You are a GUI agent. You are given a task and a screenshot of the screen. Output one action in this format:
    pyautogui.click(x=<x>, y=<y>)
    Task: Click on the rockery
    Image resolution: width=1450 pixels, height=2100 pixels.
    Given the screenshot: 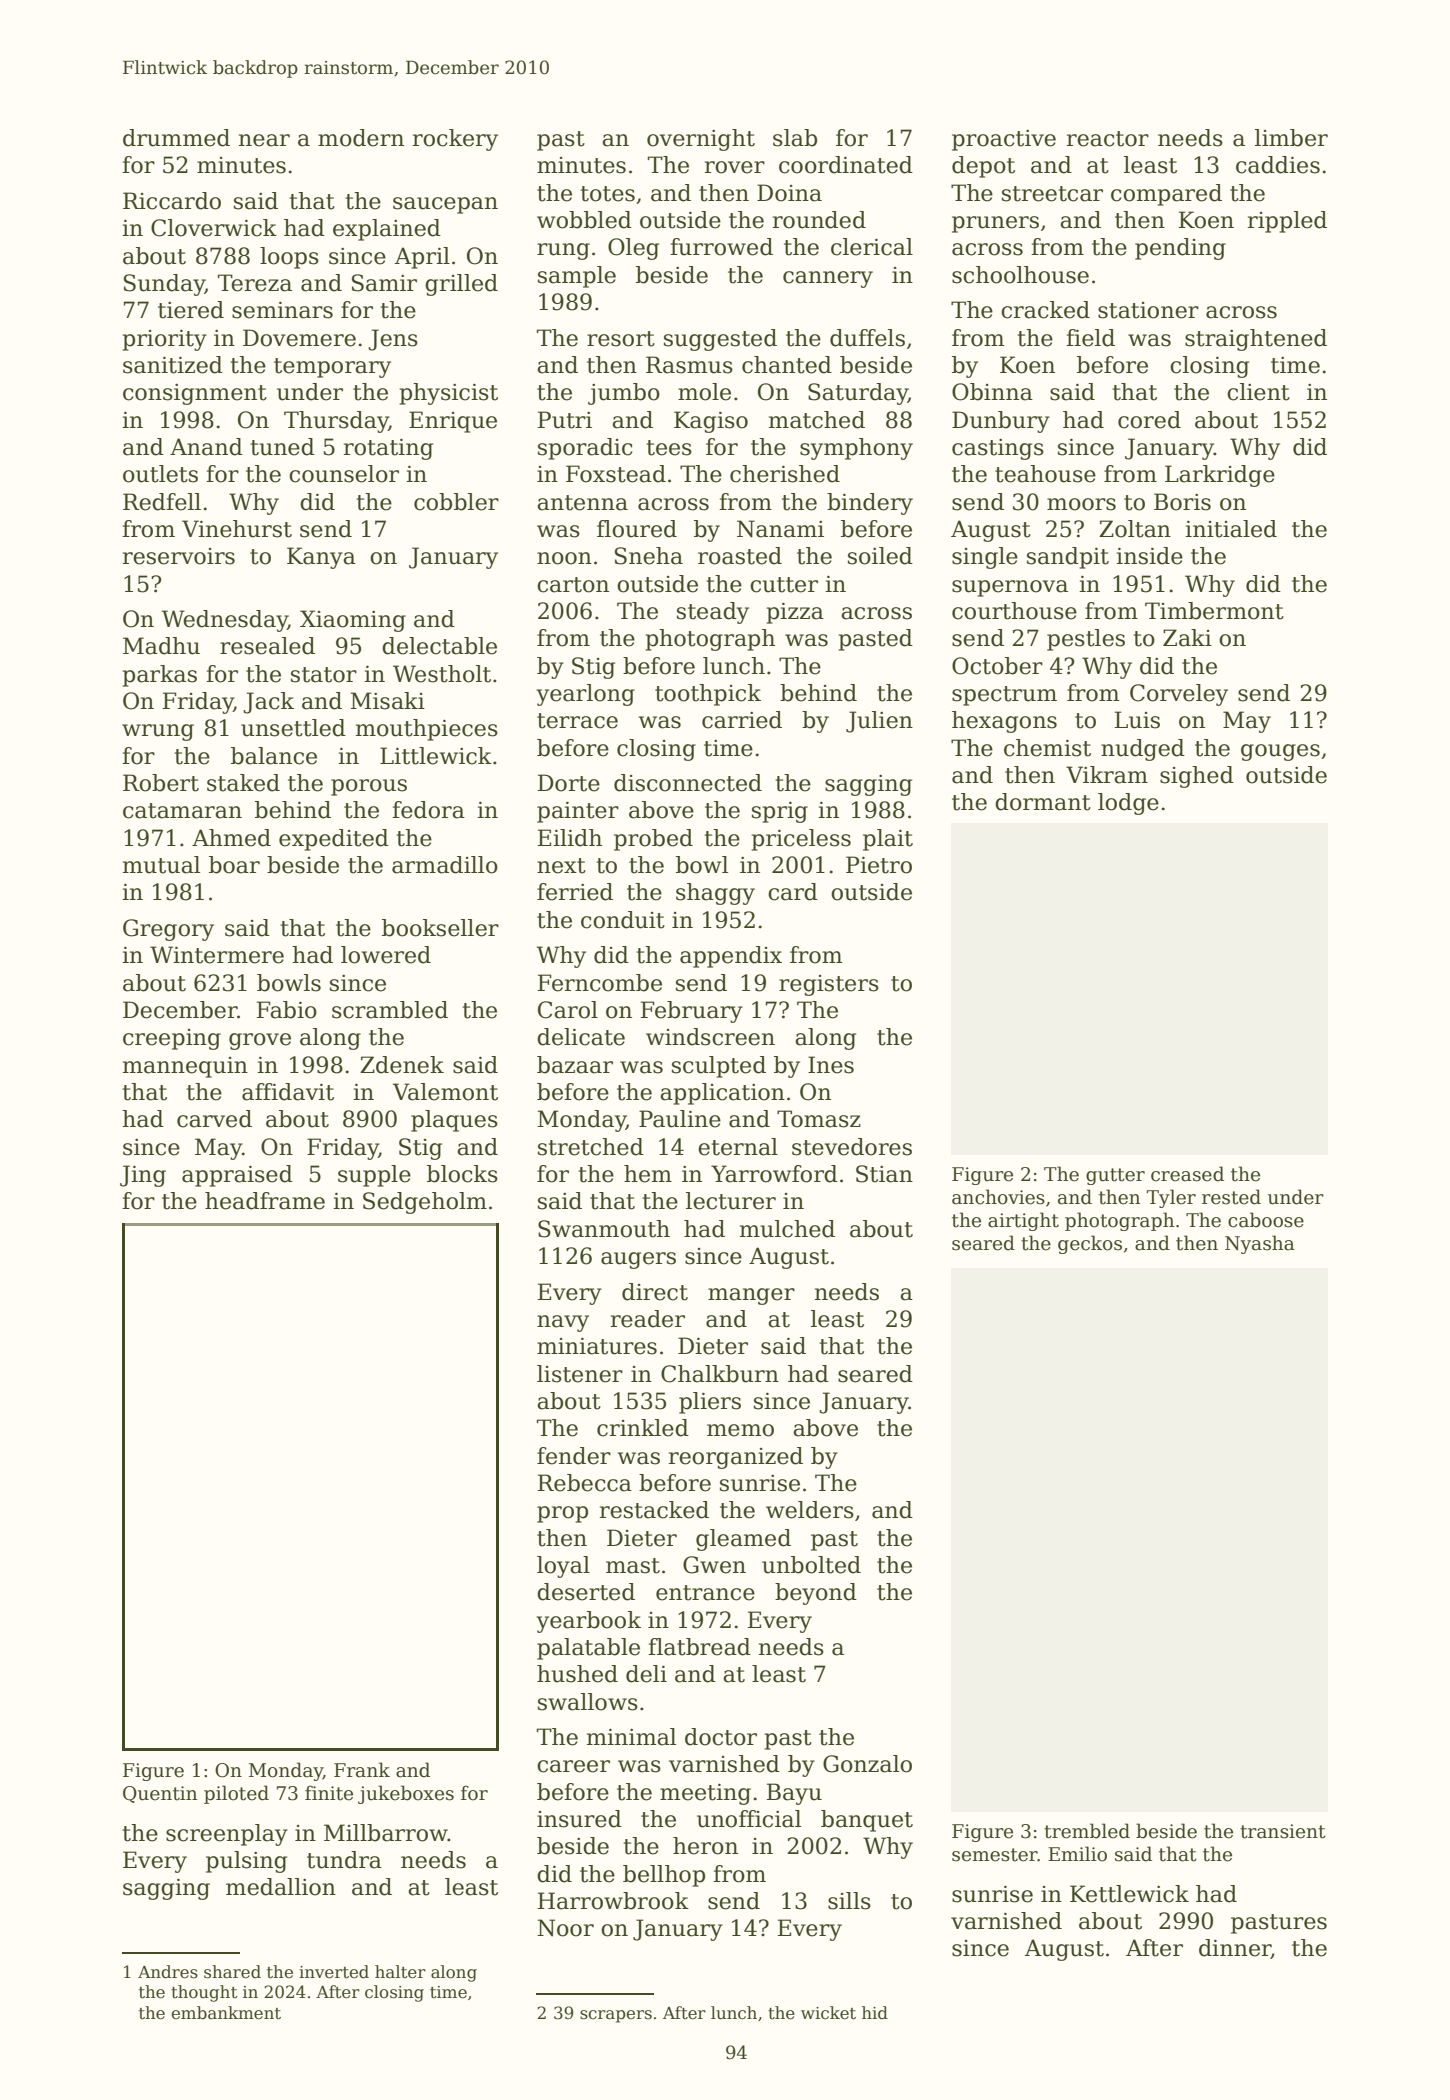 What is the action you would take?
    pyautogui.click(x=455, y=140)
